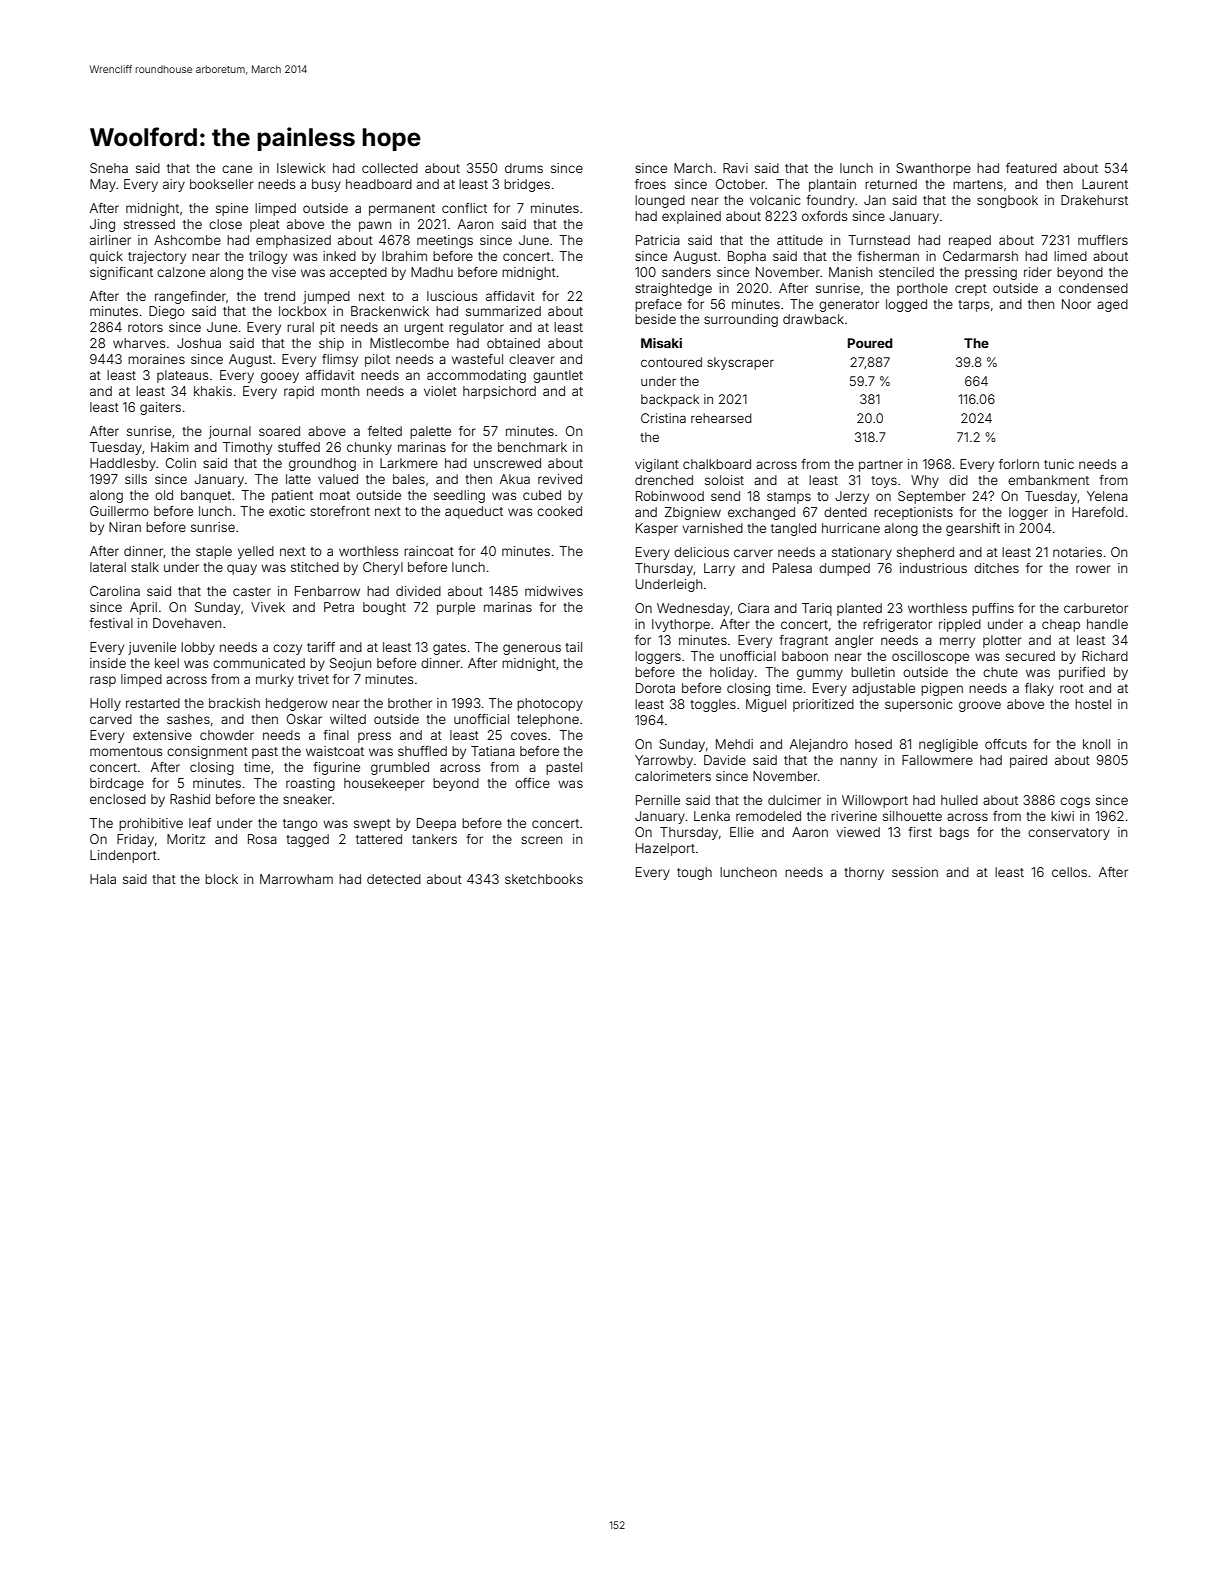  I want to click on oscilloscope, so click(930, 657).
